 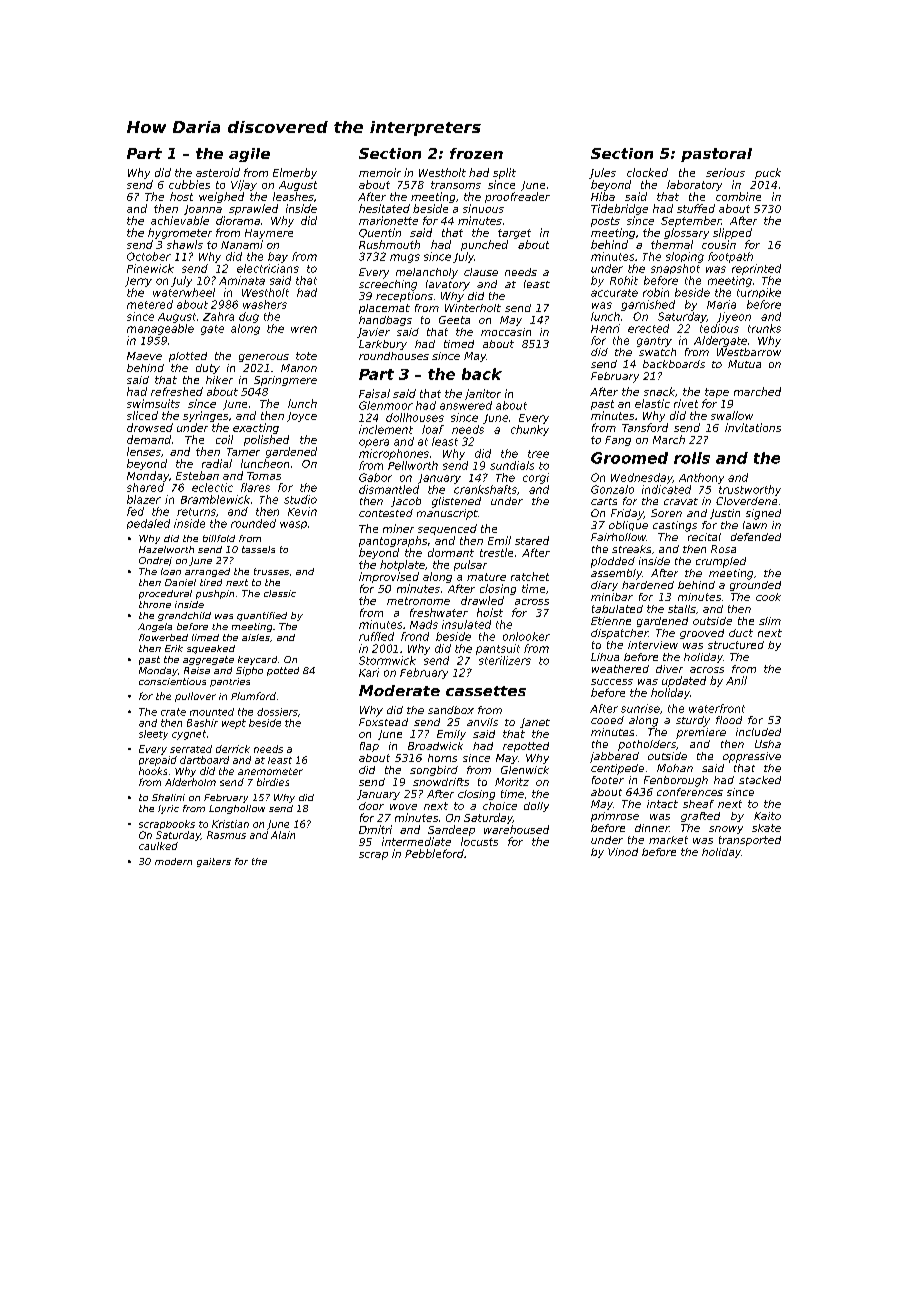 What do you see at coordinates (506, 332) in the screenshot?
I see `moccasin` at bounding box center [506, 332].
